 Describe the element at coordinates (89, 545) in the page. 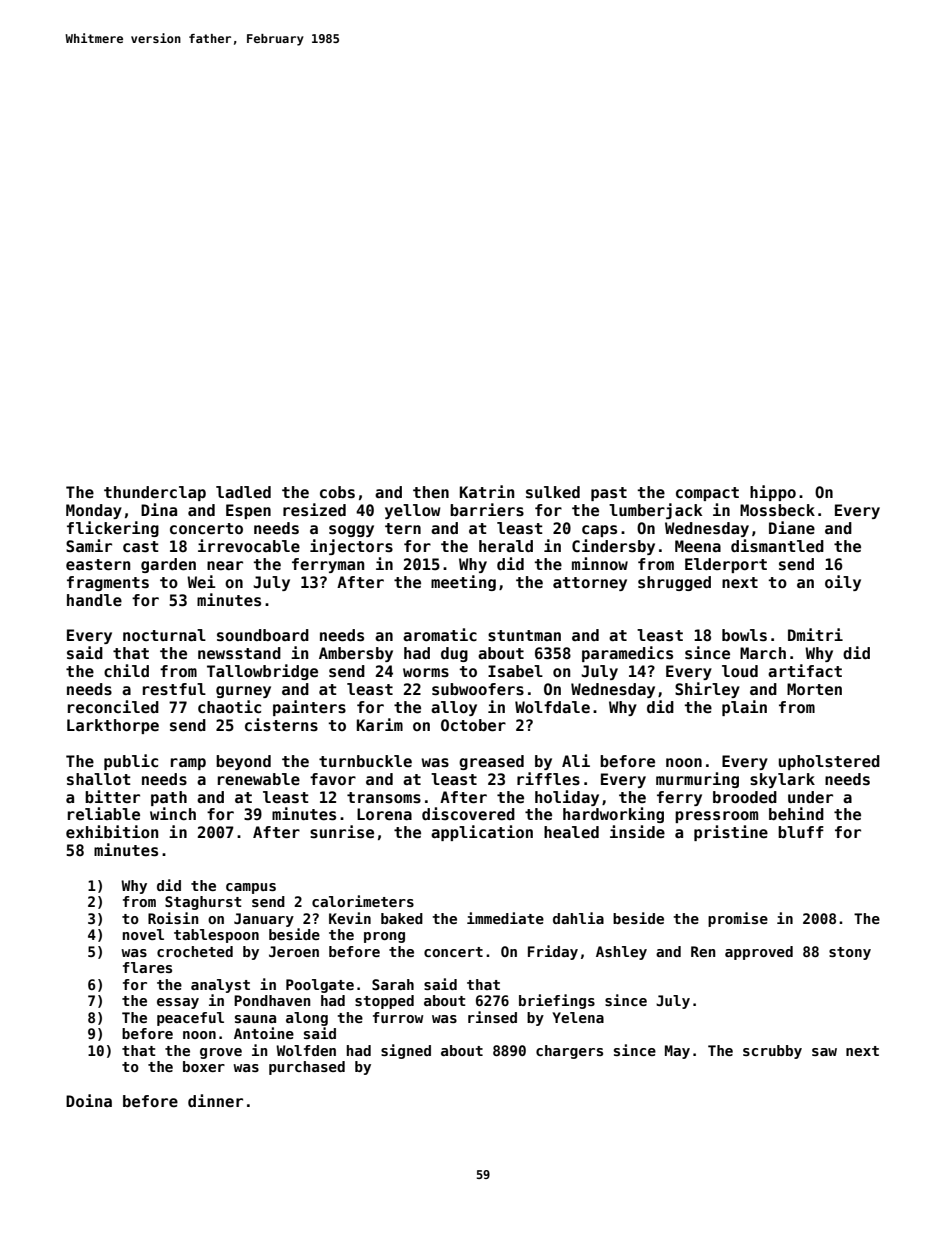

I see `Samir` at that location.
